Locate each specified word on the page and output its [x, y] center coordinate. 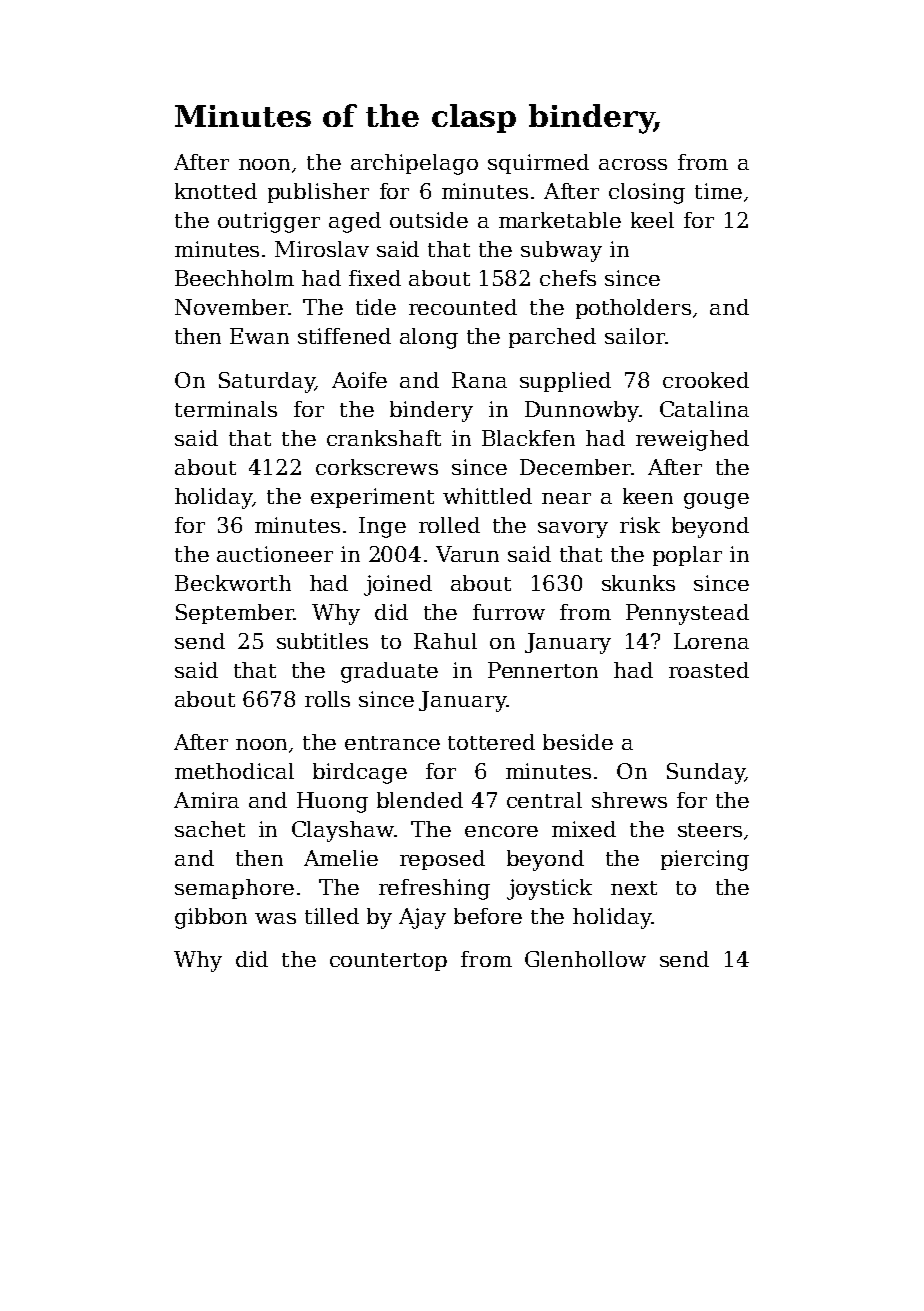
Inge [382, 527]
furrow [509, 612]
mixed [584, 829]
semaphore [234, 889]
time [718, 191]
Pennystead [687, 614]
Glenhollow [585, 959]
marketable [560, 220]
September [235, 614]
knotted [216, 191]
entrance [392, 743]
